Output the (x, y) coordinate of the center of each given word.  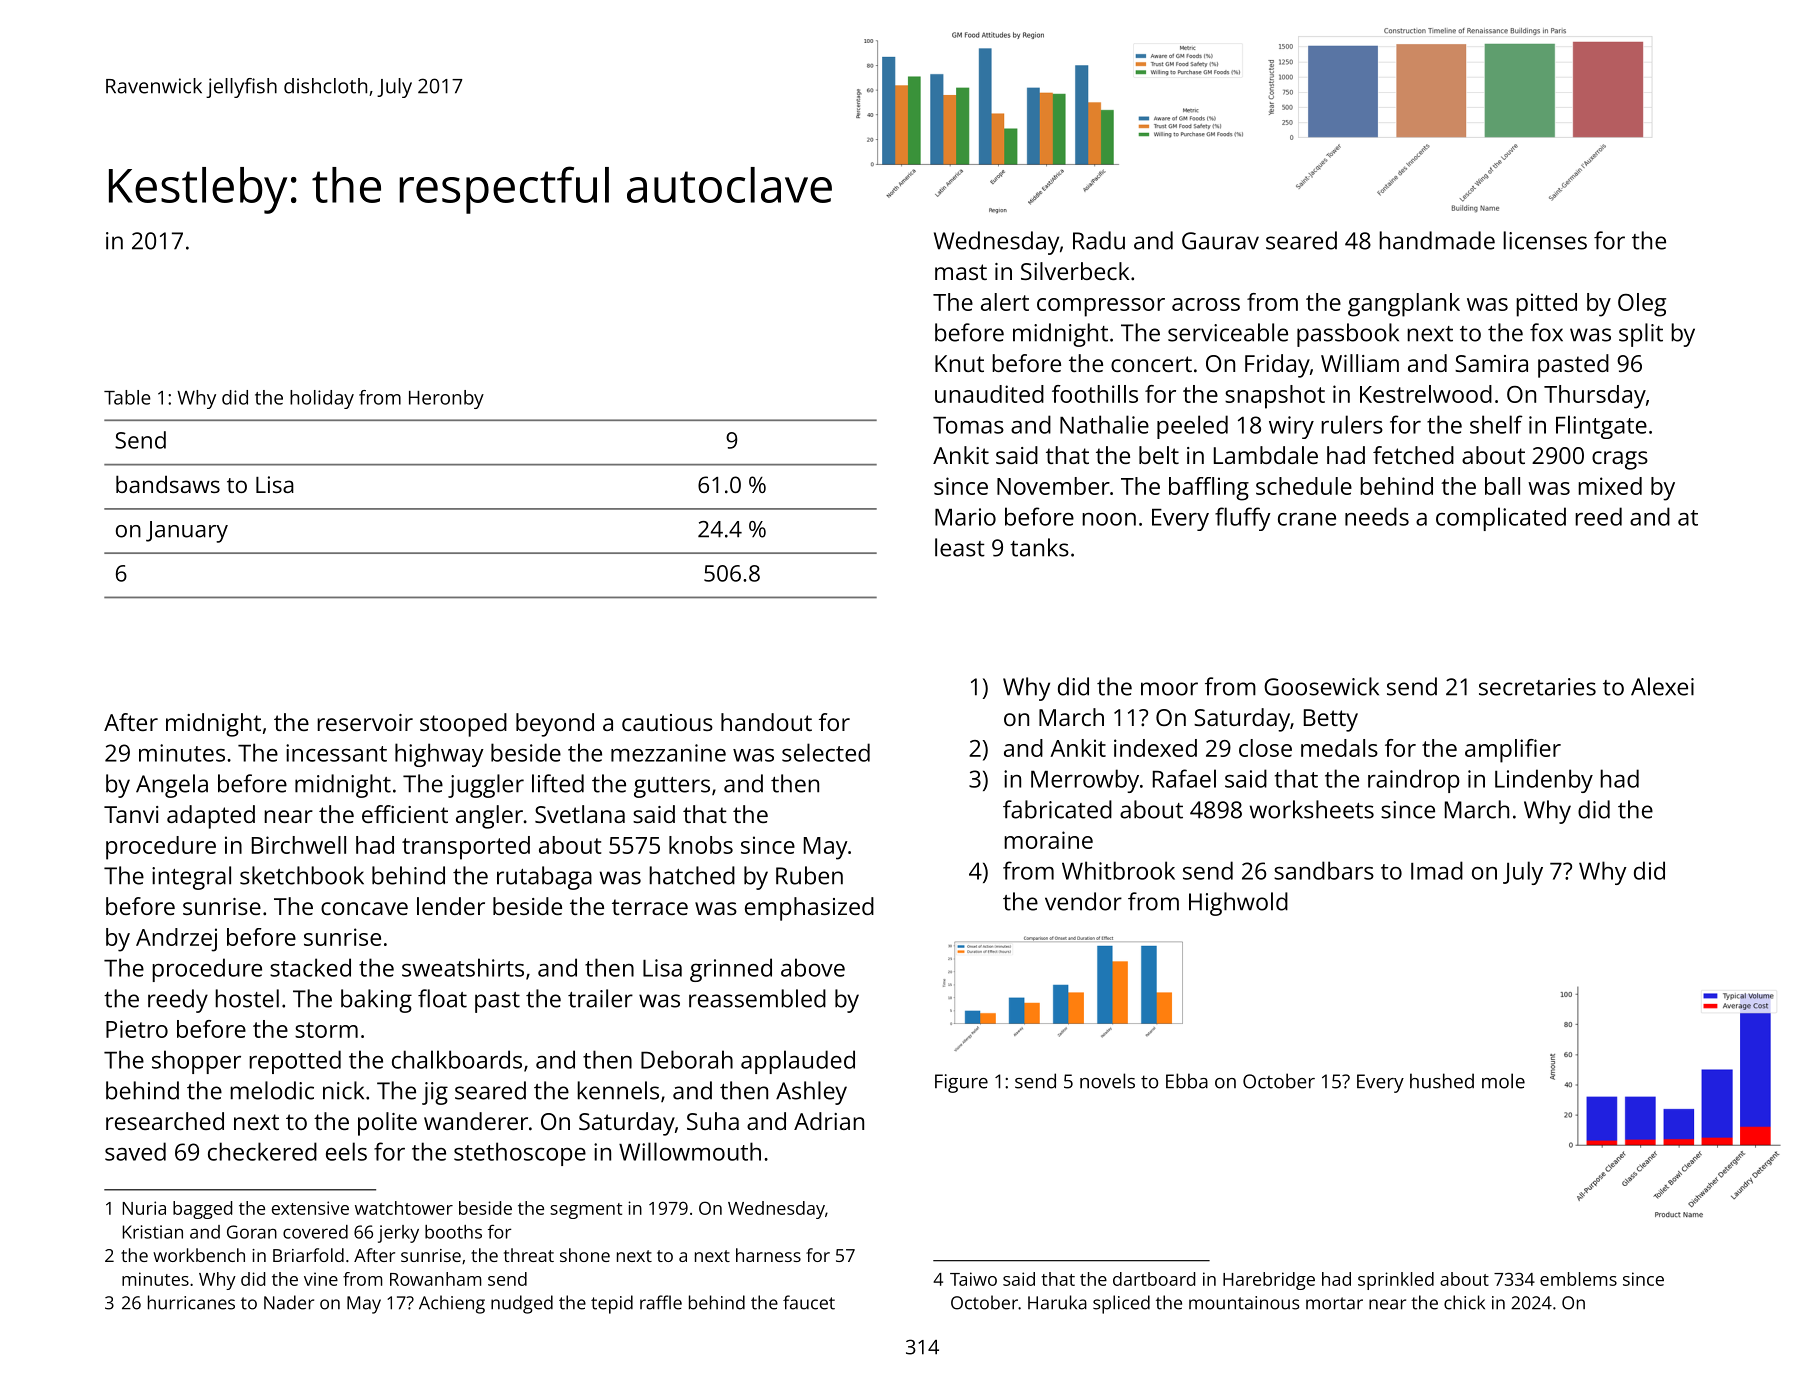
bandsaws (168, 484)
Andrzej (176, 940)
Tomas (968, 425)
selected (826, 752)
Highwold (1238, 904)
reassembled (757, 998)
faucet (809, 1302)
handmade (1437, 240)
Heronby (446, 399)
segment (586, 1211)
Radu (1099, 240)
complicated (1501, 519)
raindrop (1414, 781)
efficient (405, 814)
